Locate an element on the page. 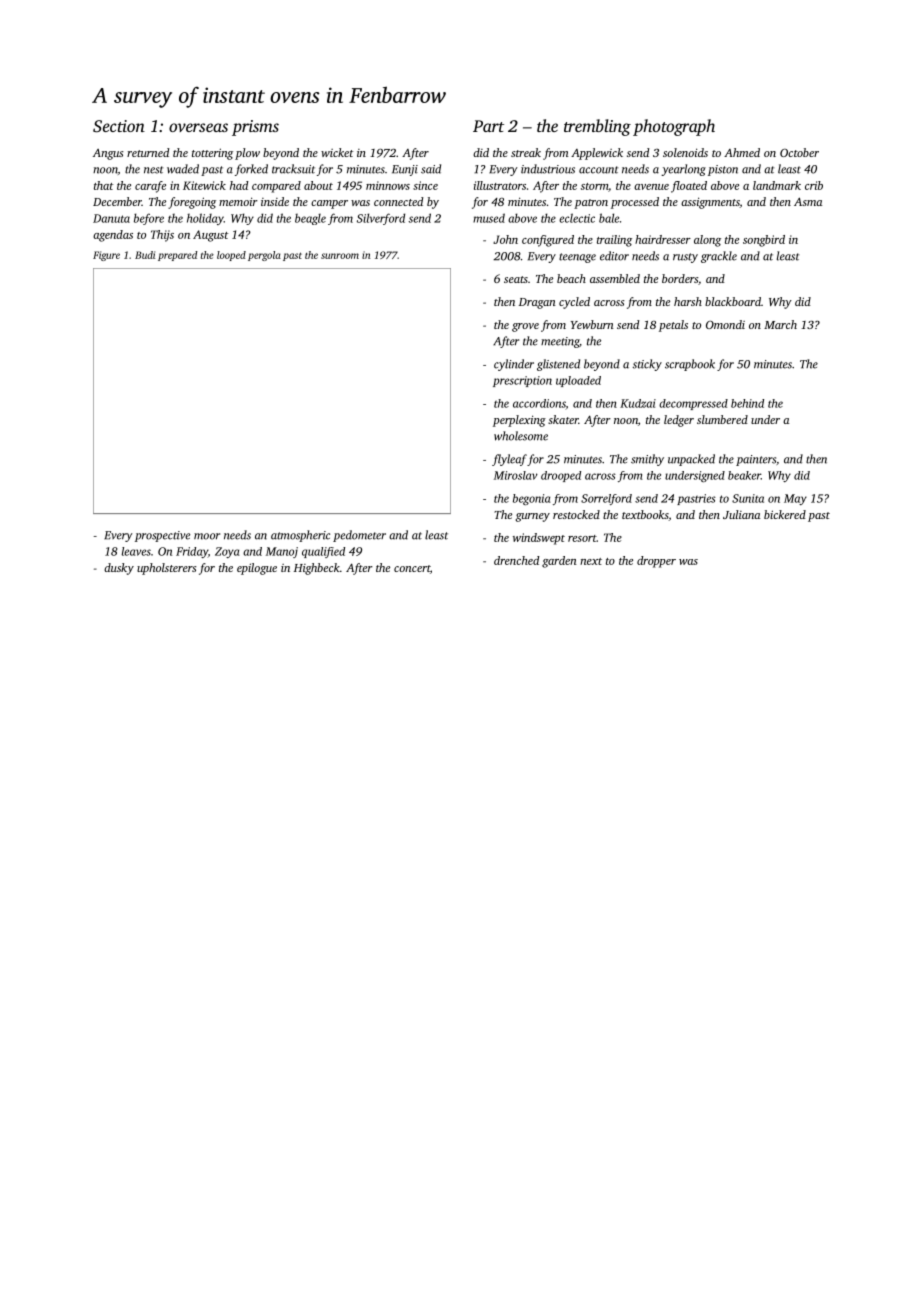 Image resolution: width=924 pixels, height=1308 pixels. Miroslav is located at coordinates (516, 475).
